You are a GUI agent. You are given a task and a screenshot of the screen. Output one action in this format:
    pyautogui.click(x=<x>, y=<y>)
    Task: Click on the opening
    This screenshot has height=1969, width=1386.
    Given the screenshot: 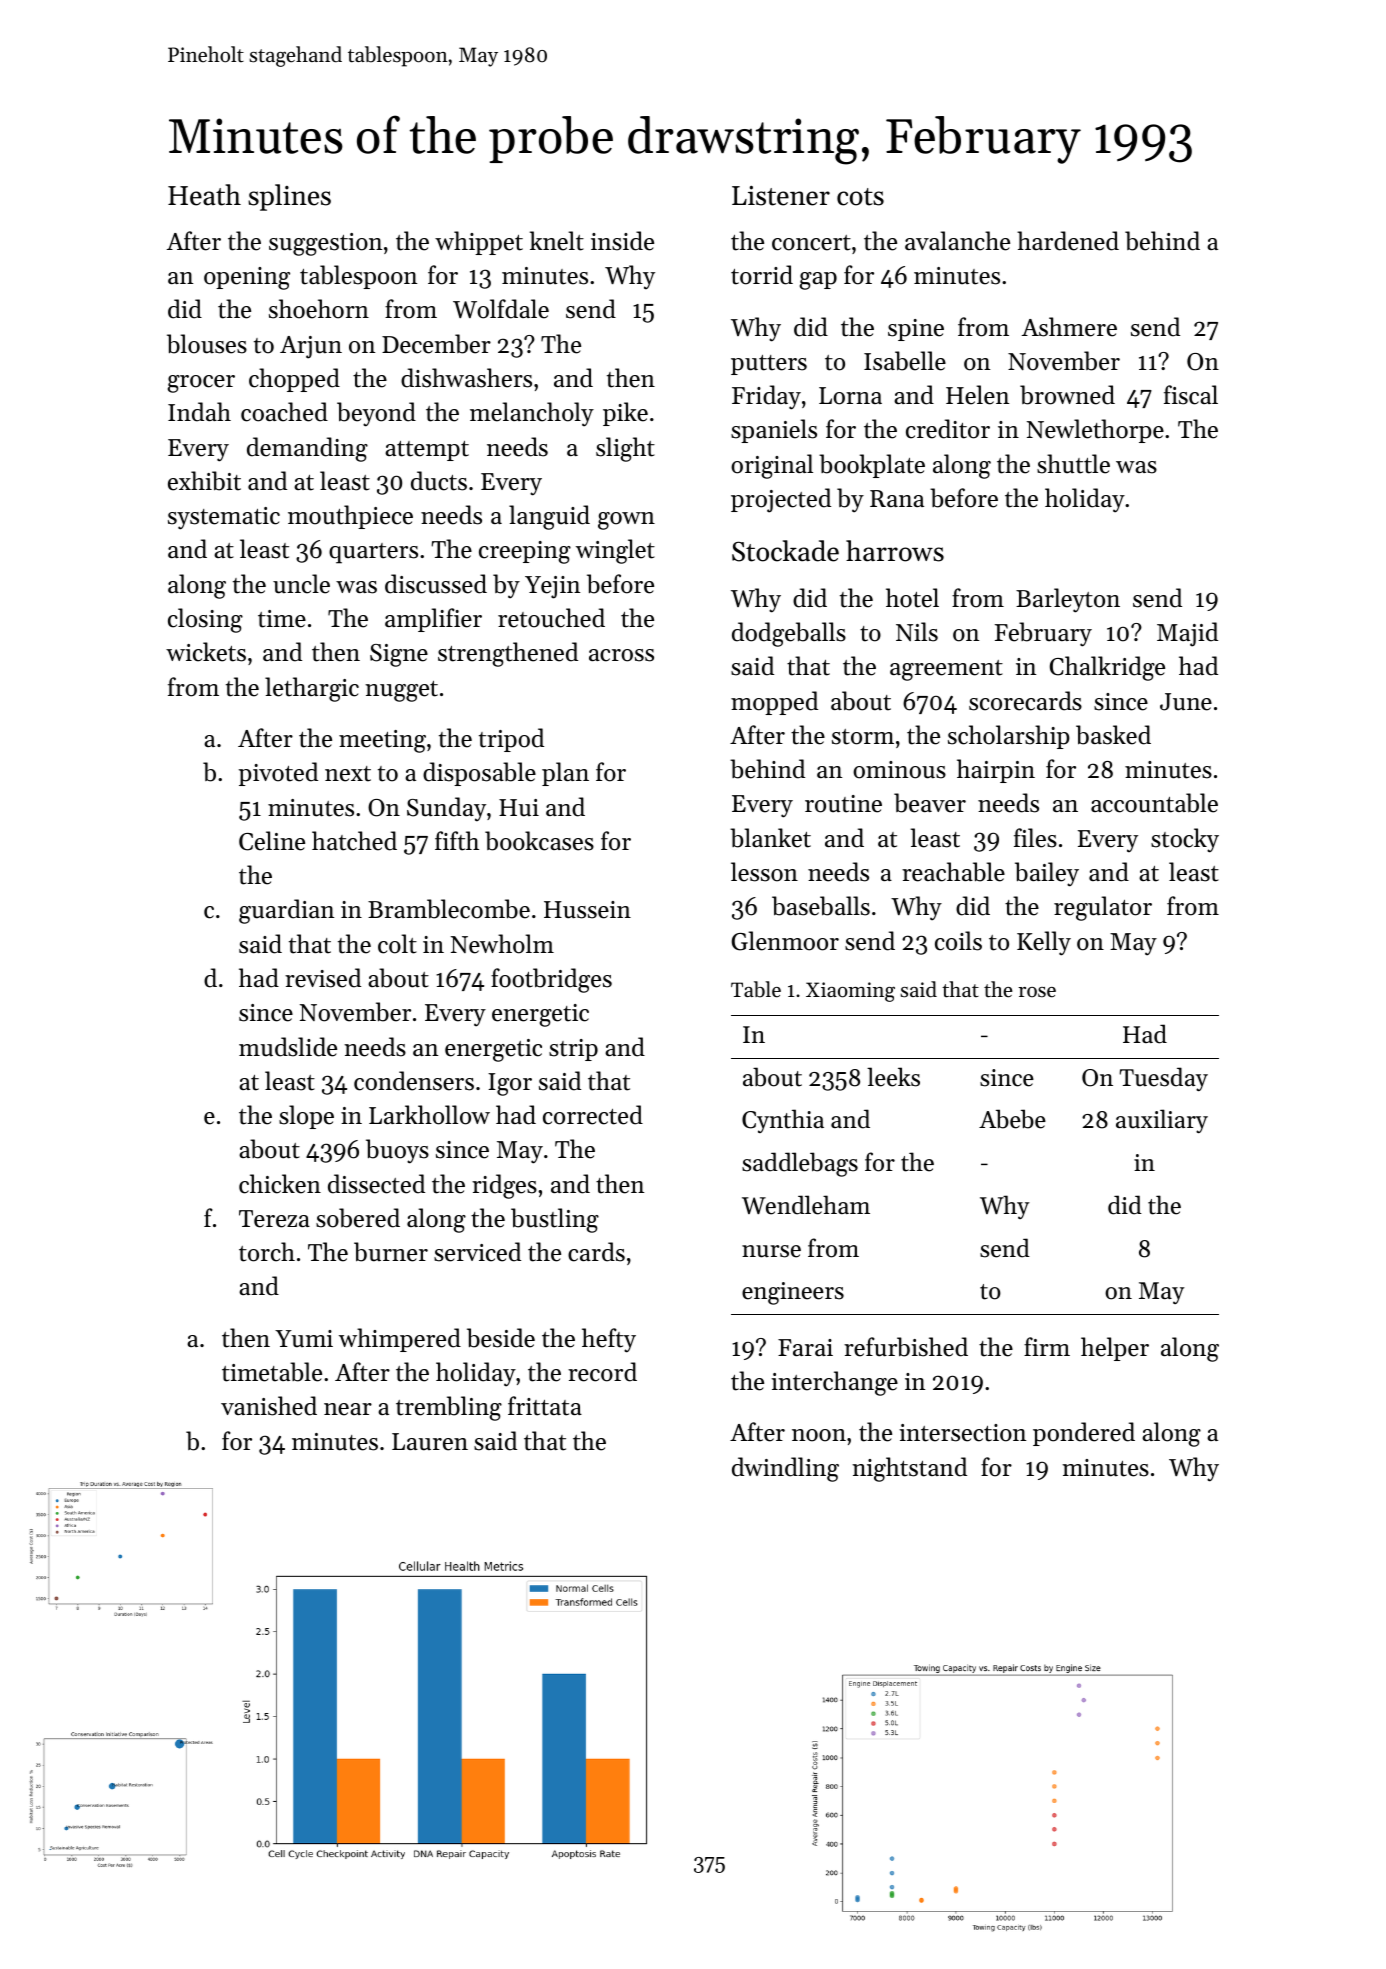 What is the action you would take?
    pyautogui.click(x=247, y=278)
